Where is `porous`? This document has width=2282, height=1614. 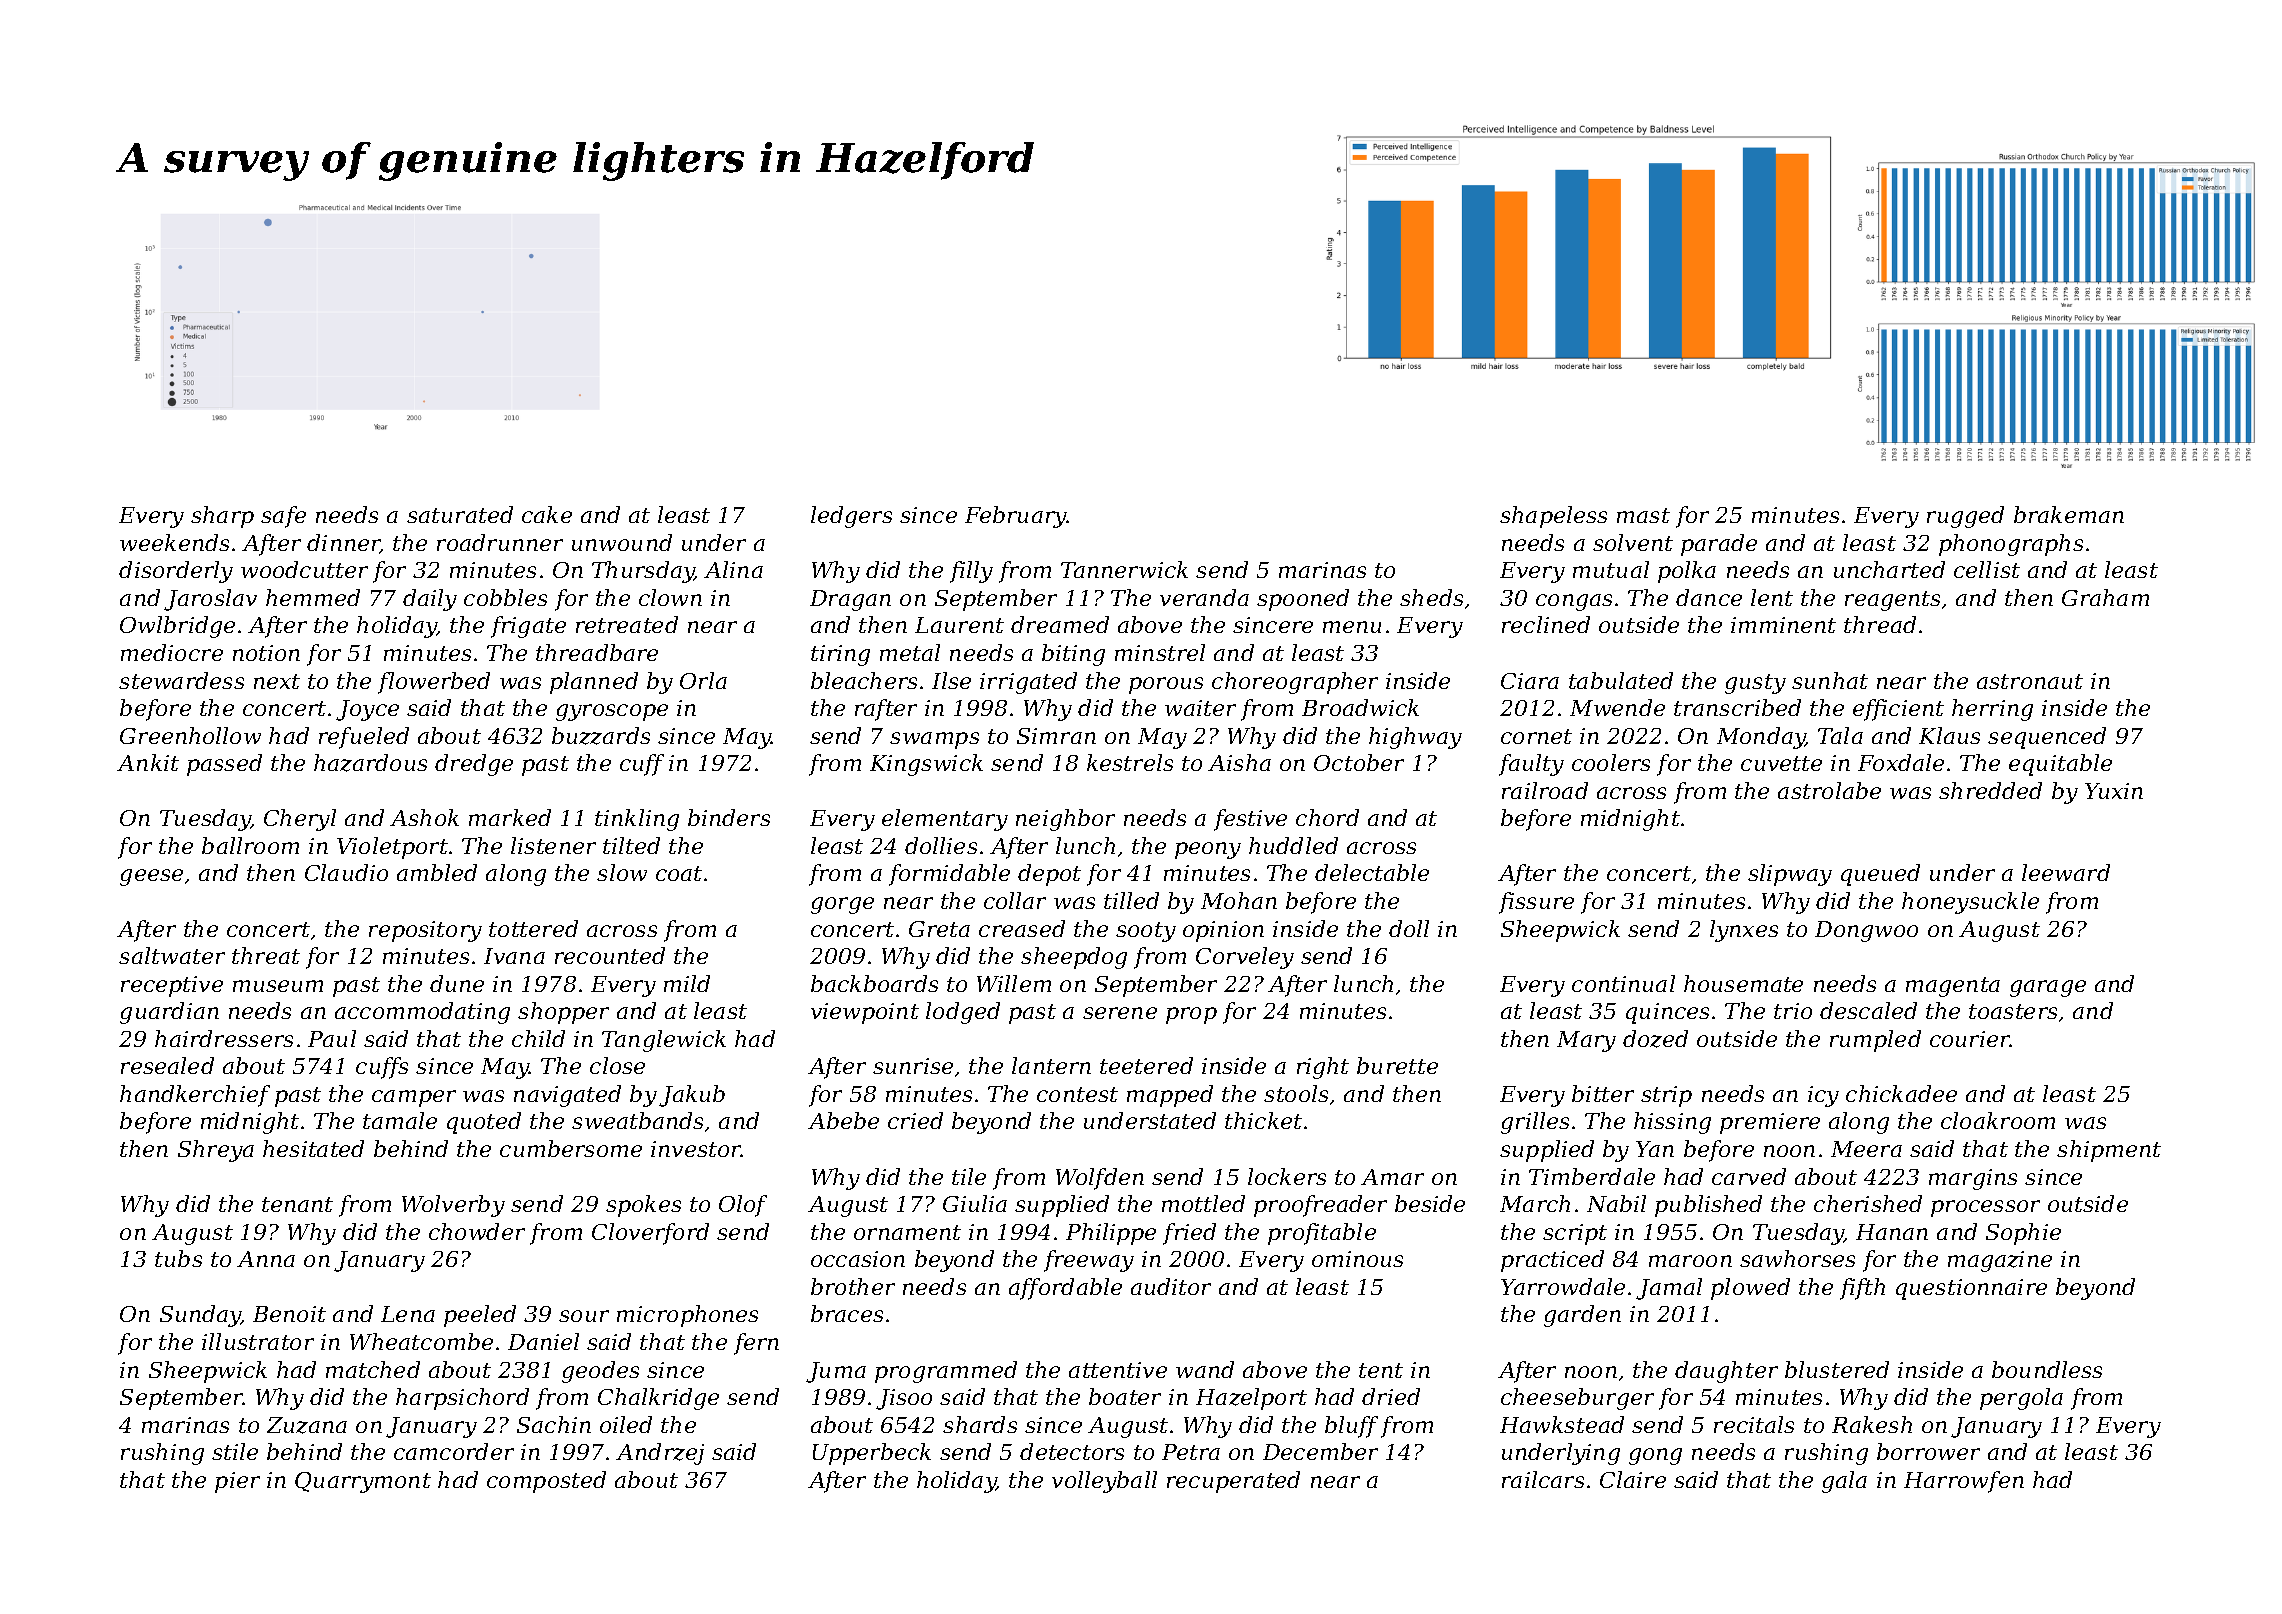
porous is located at coordinates (1166, 685).
